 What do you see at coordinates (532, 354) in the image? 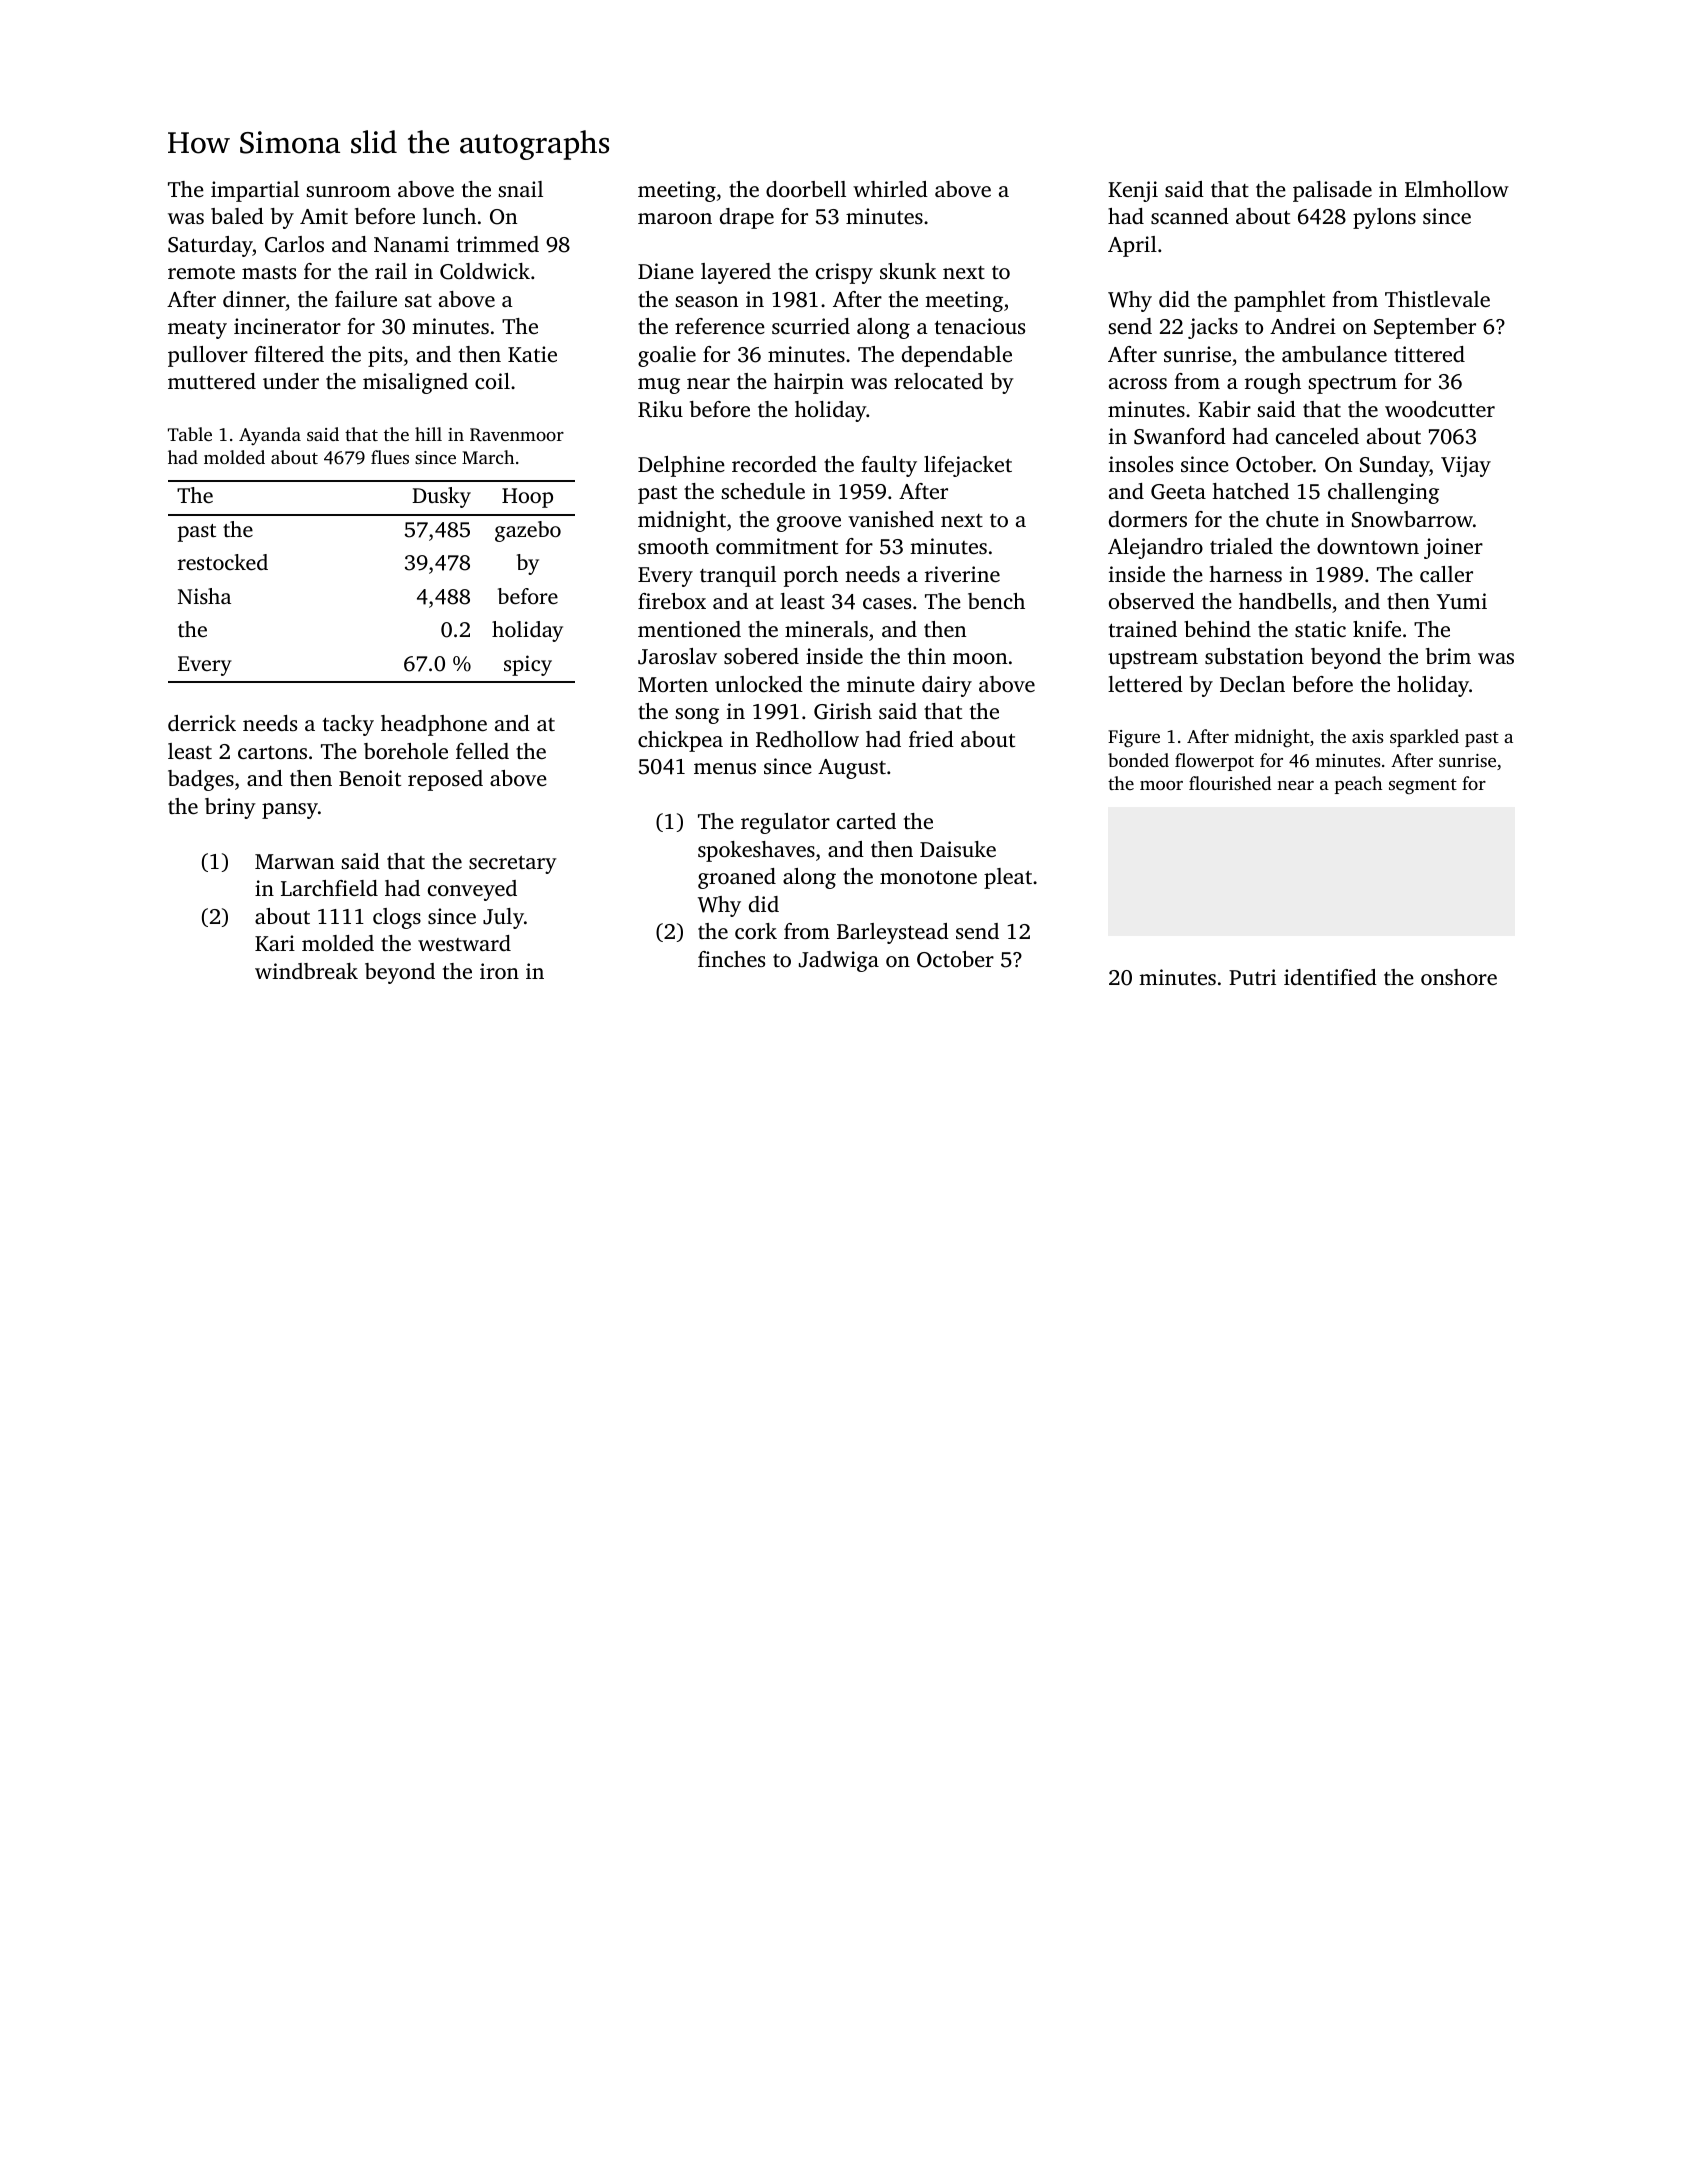
I see `Katie` at bounding box center [532, 354].
